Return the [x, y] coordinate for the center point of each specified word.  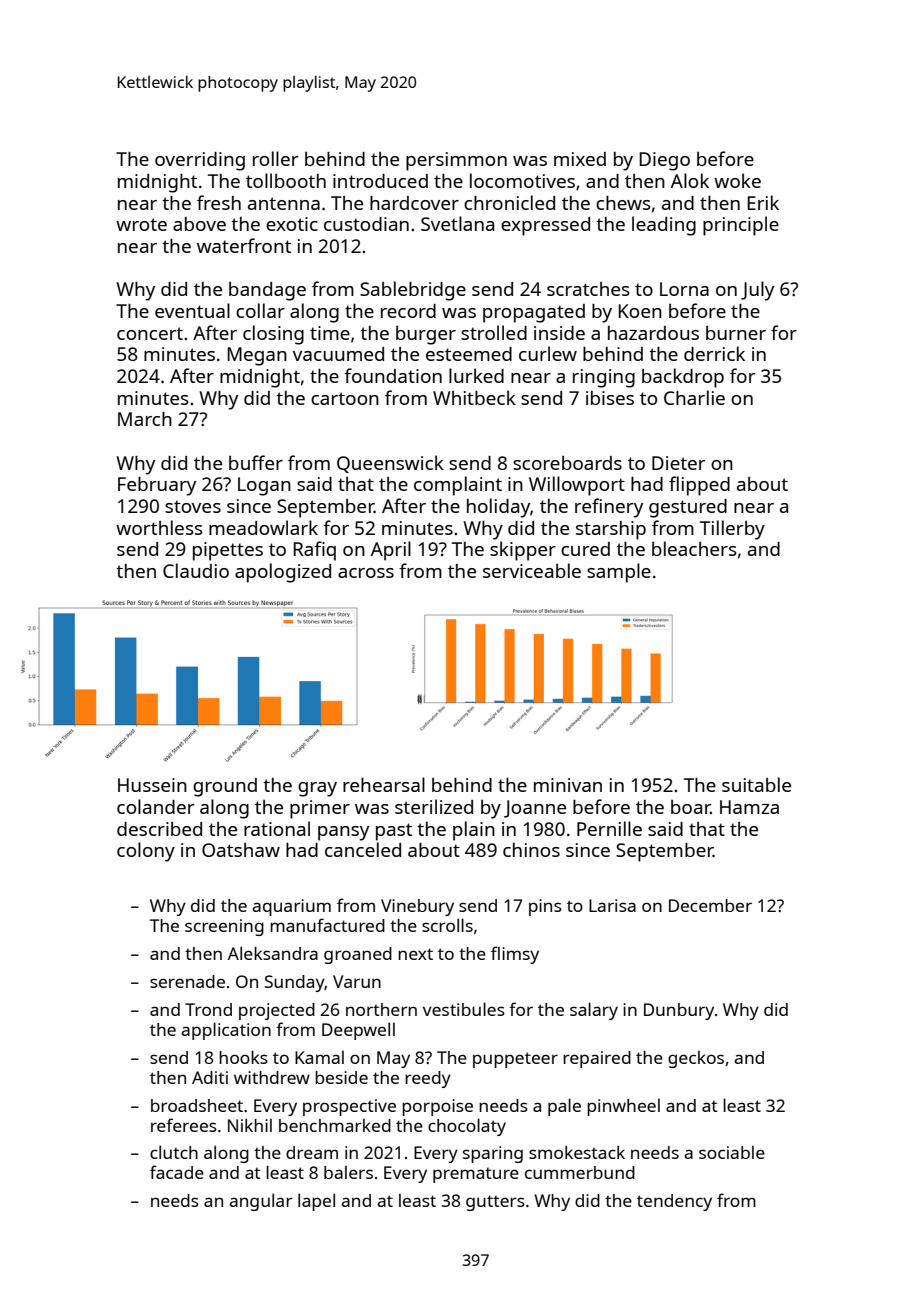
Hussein [152, 785]
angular [261, 1202]
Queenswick [390, 464]
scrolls [447, 925]
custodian [366, 224]
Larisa [612, 905]
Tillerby [732, 530]
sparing [493, 1154]
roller [275, 158]
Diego [664, 161]
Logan [264, 486]
